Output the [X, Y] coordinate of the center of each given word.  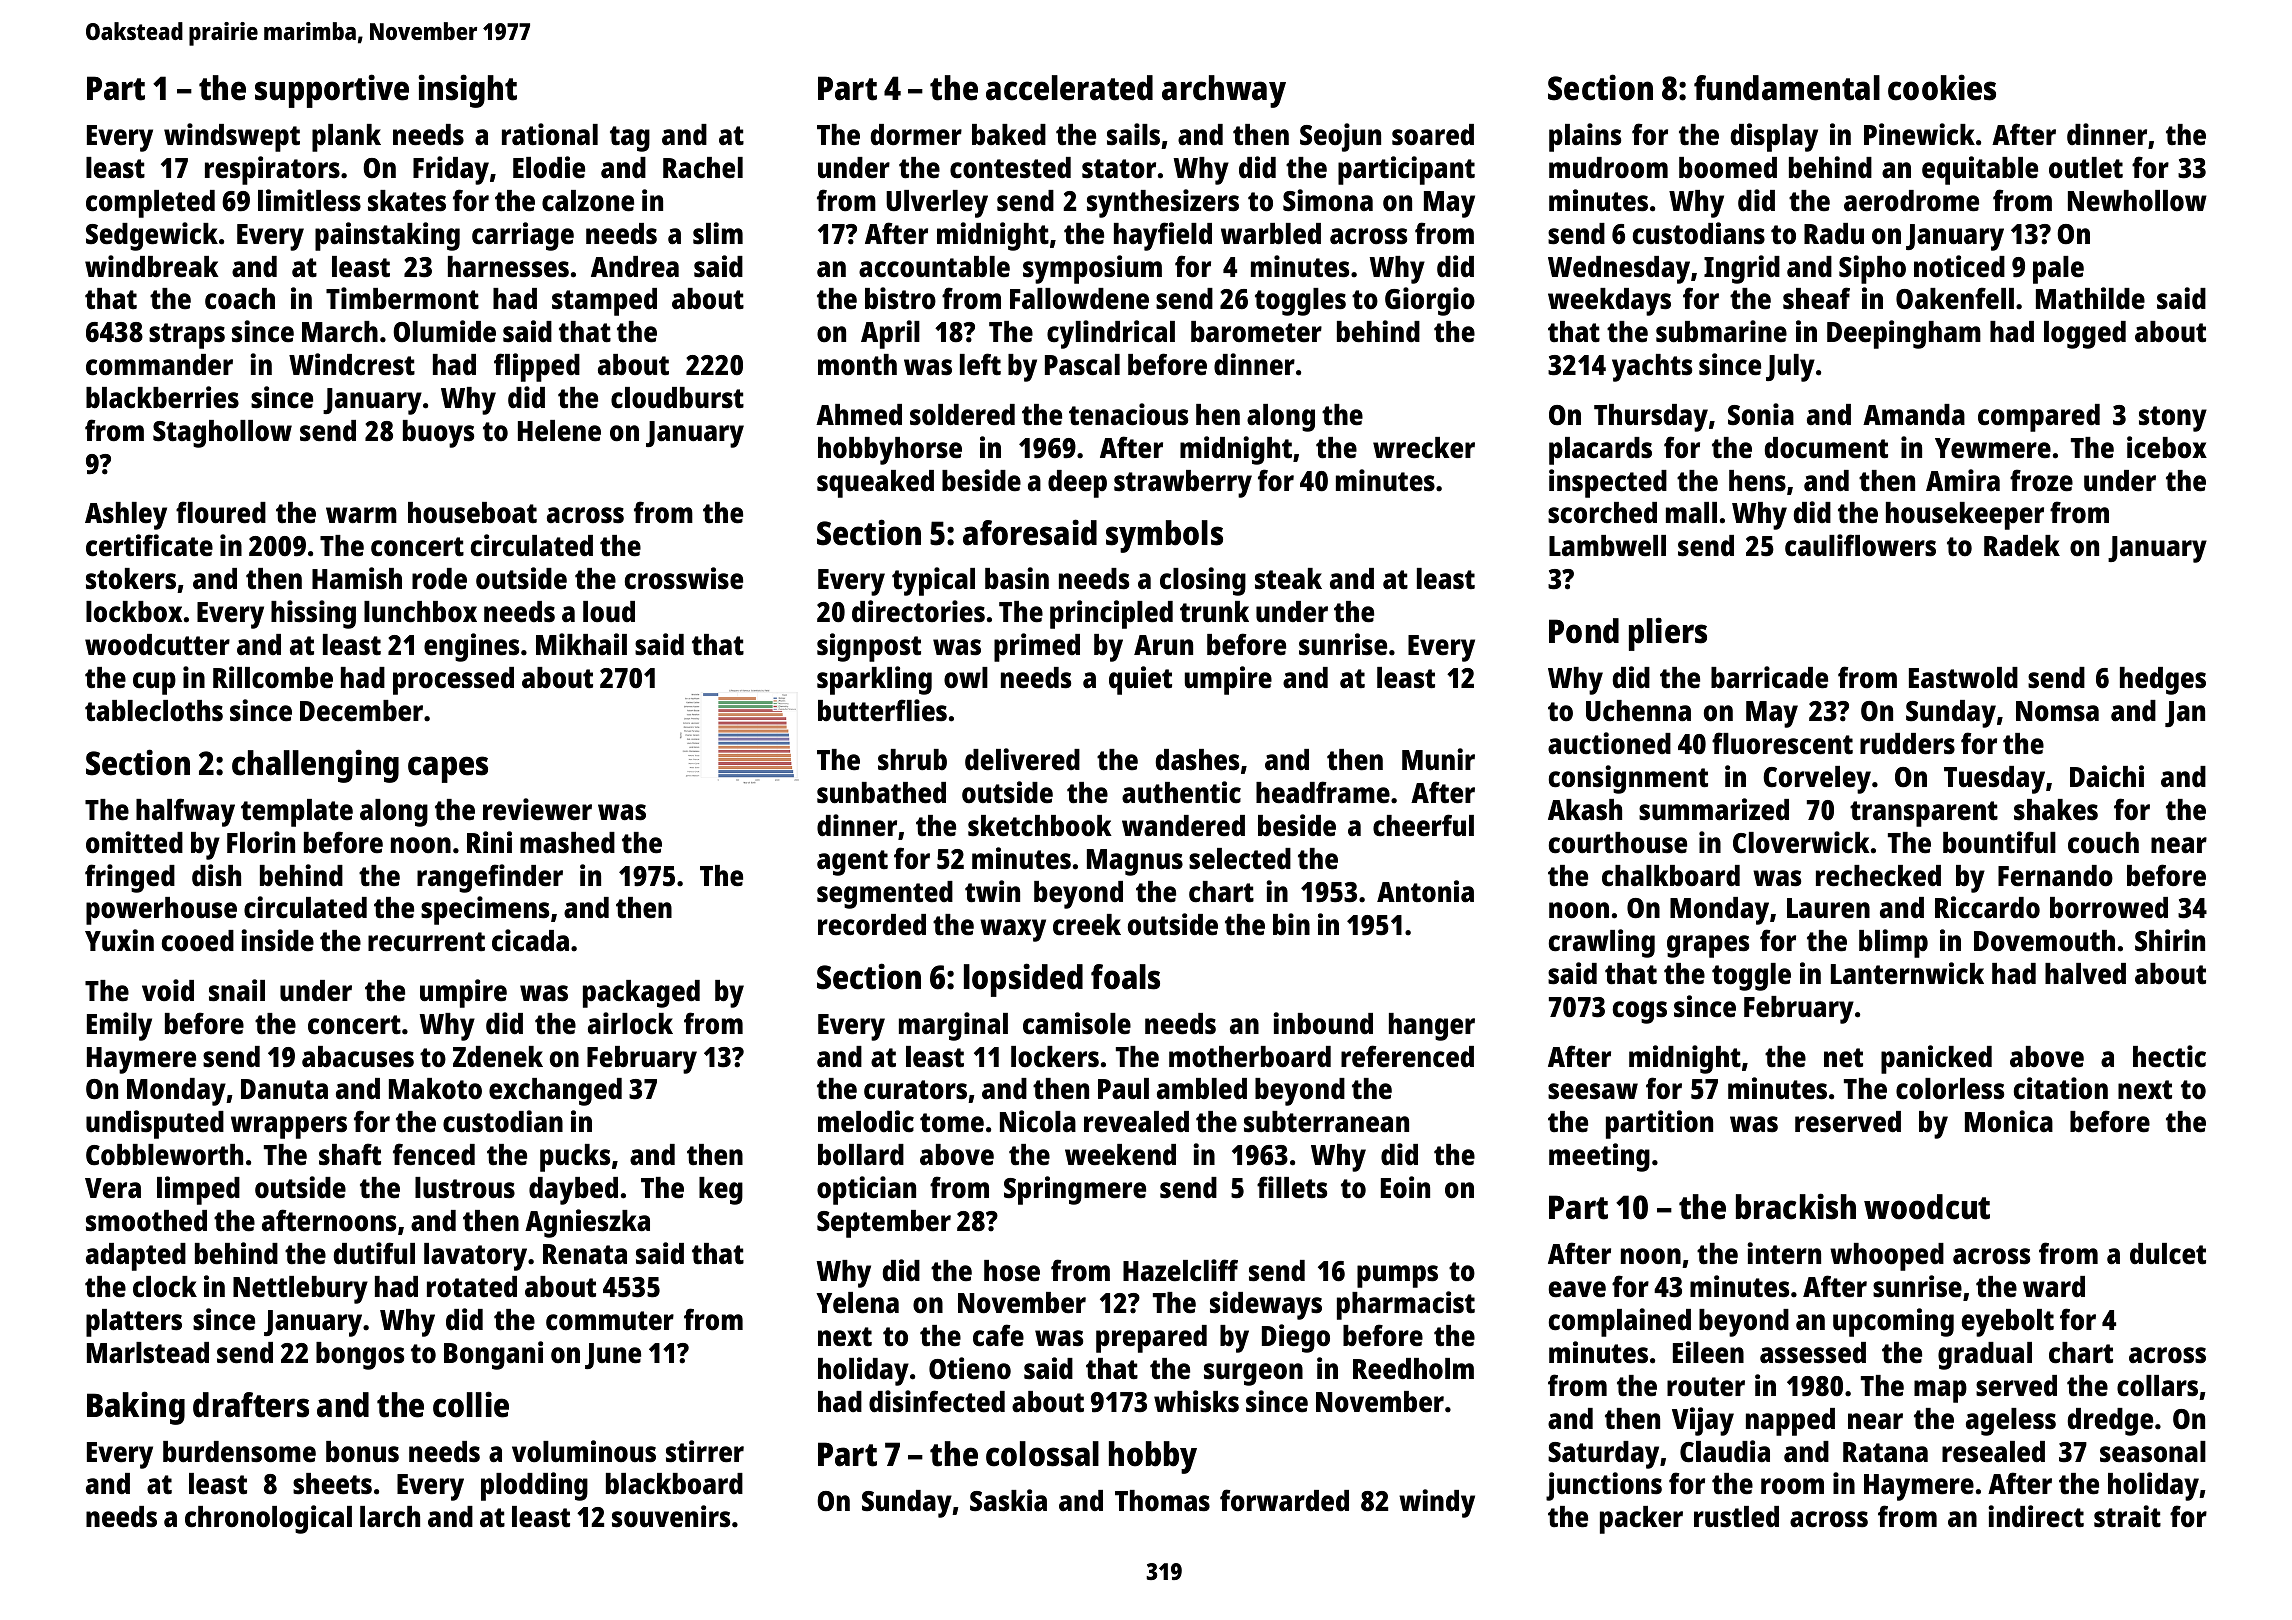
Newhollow [2137, 201]
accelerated [1069, 88]
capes [448, 769]
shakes [2056, 810]
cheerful [1423, 825]
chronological [268, 1519]
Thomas [1162, 1501]
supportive [332, 91]
